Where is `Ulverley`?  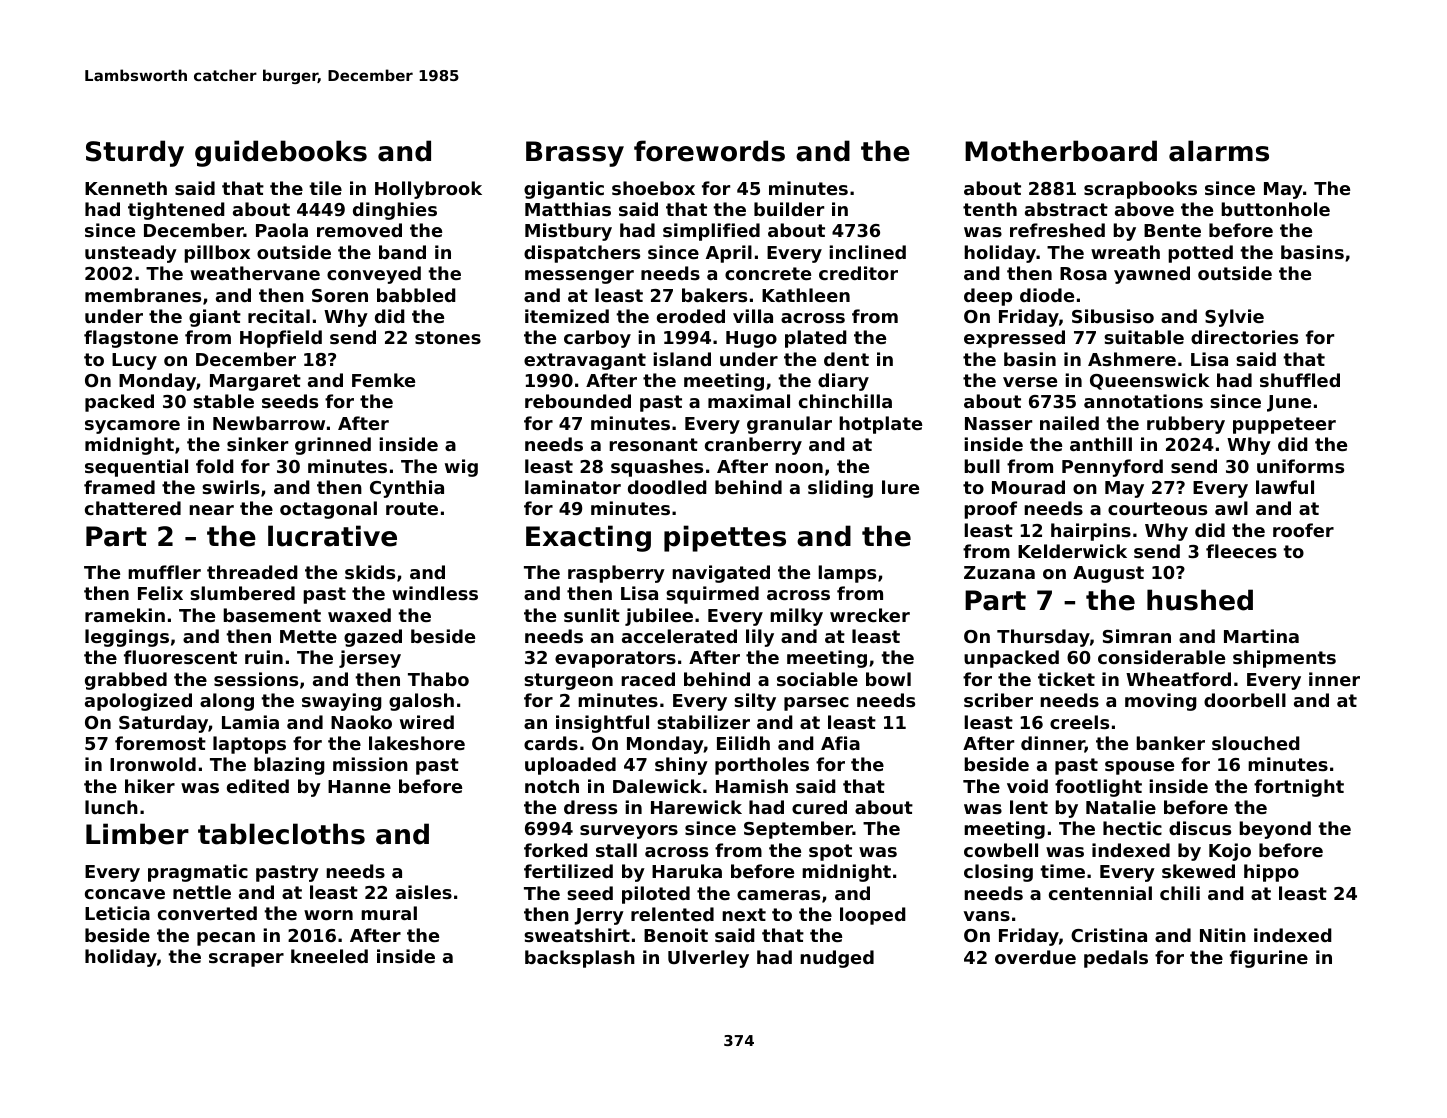 Ulverley is located at coordinates (708, 959).
